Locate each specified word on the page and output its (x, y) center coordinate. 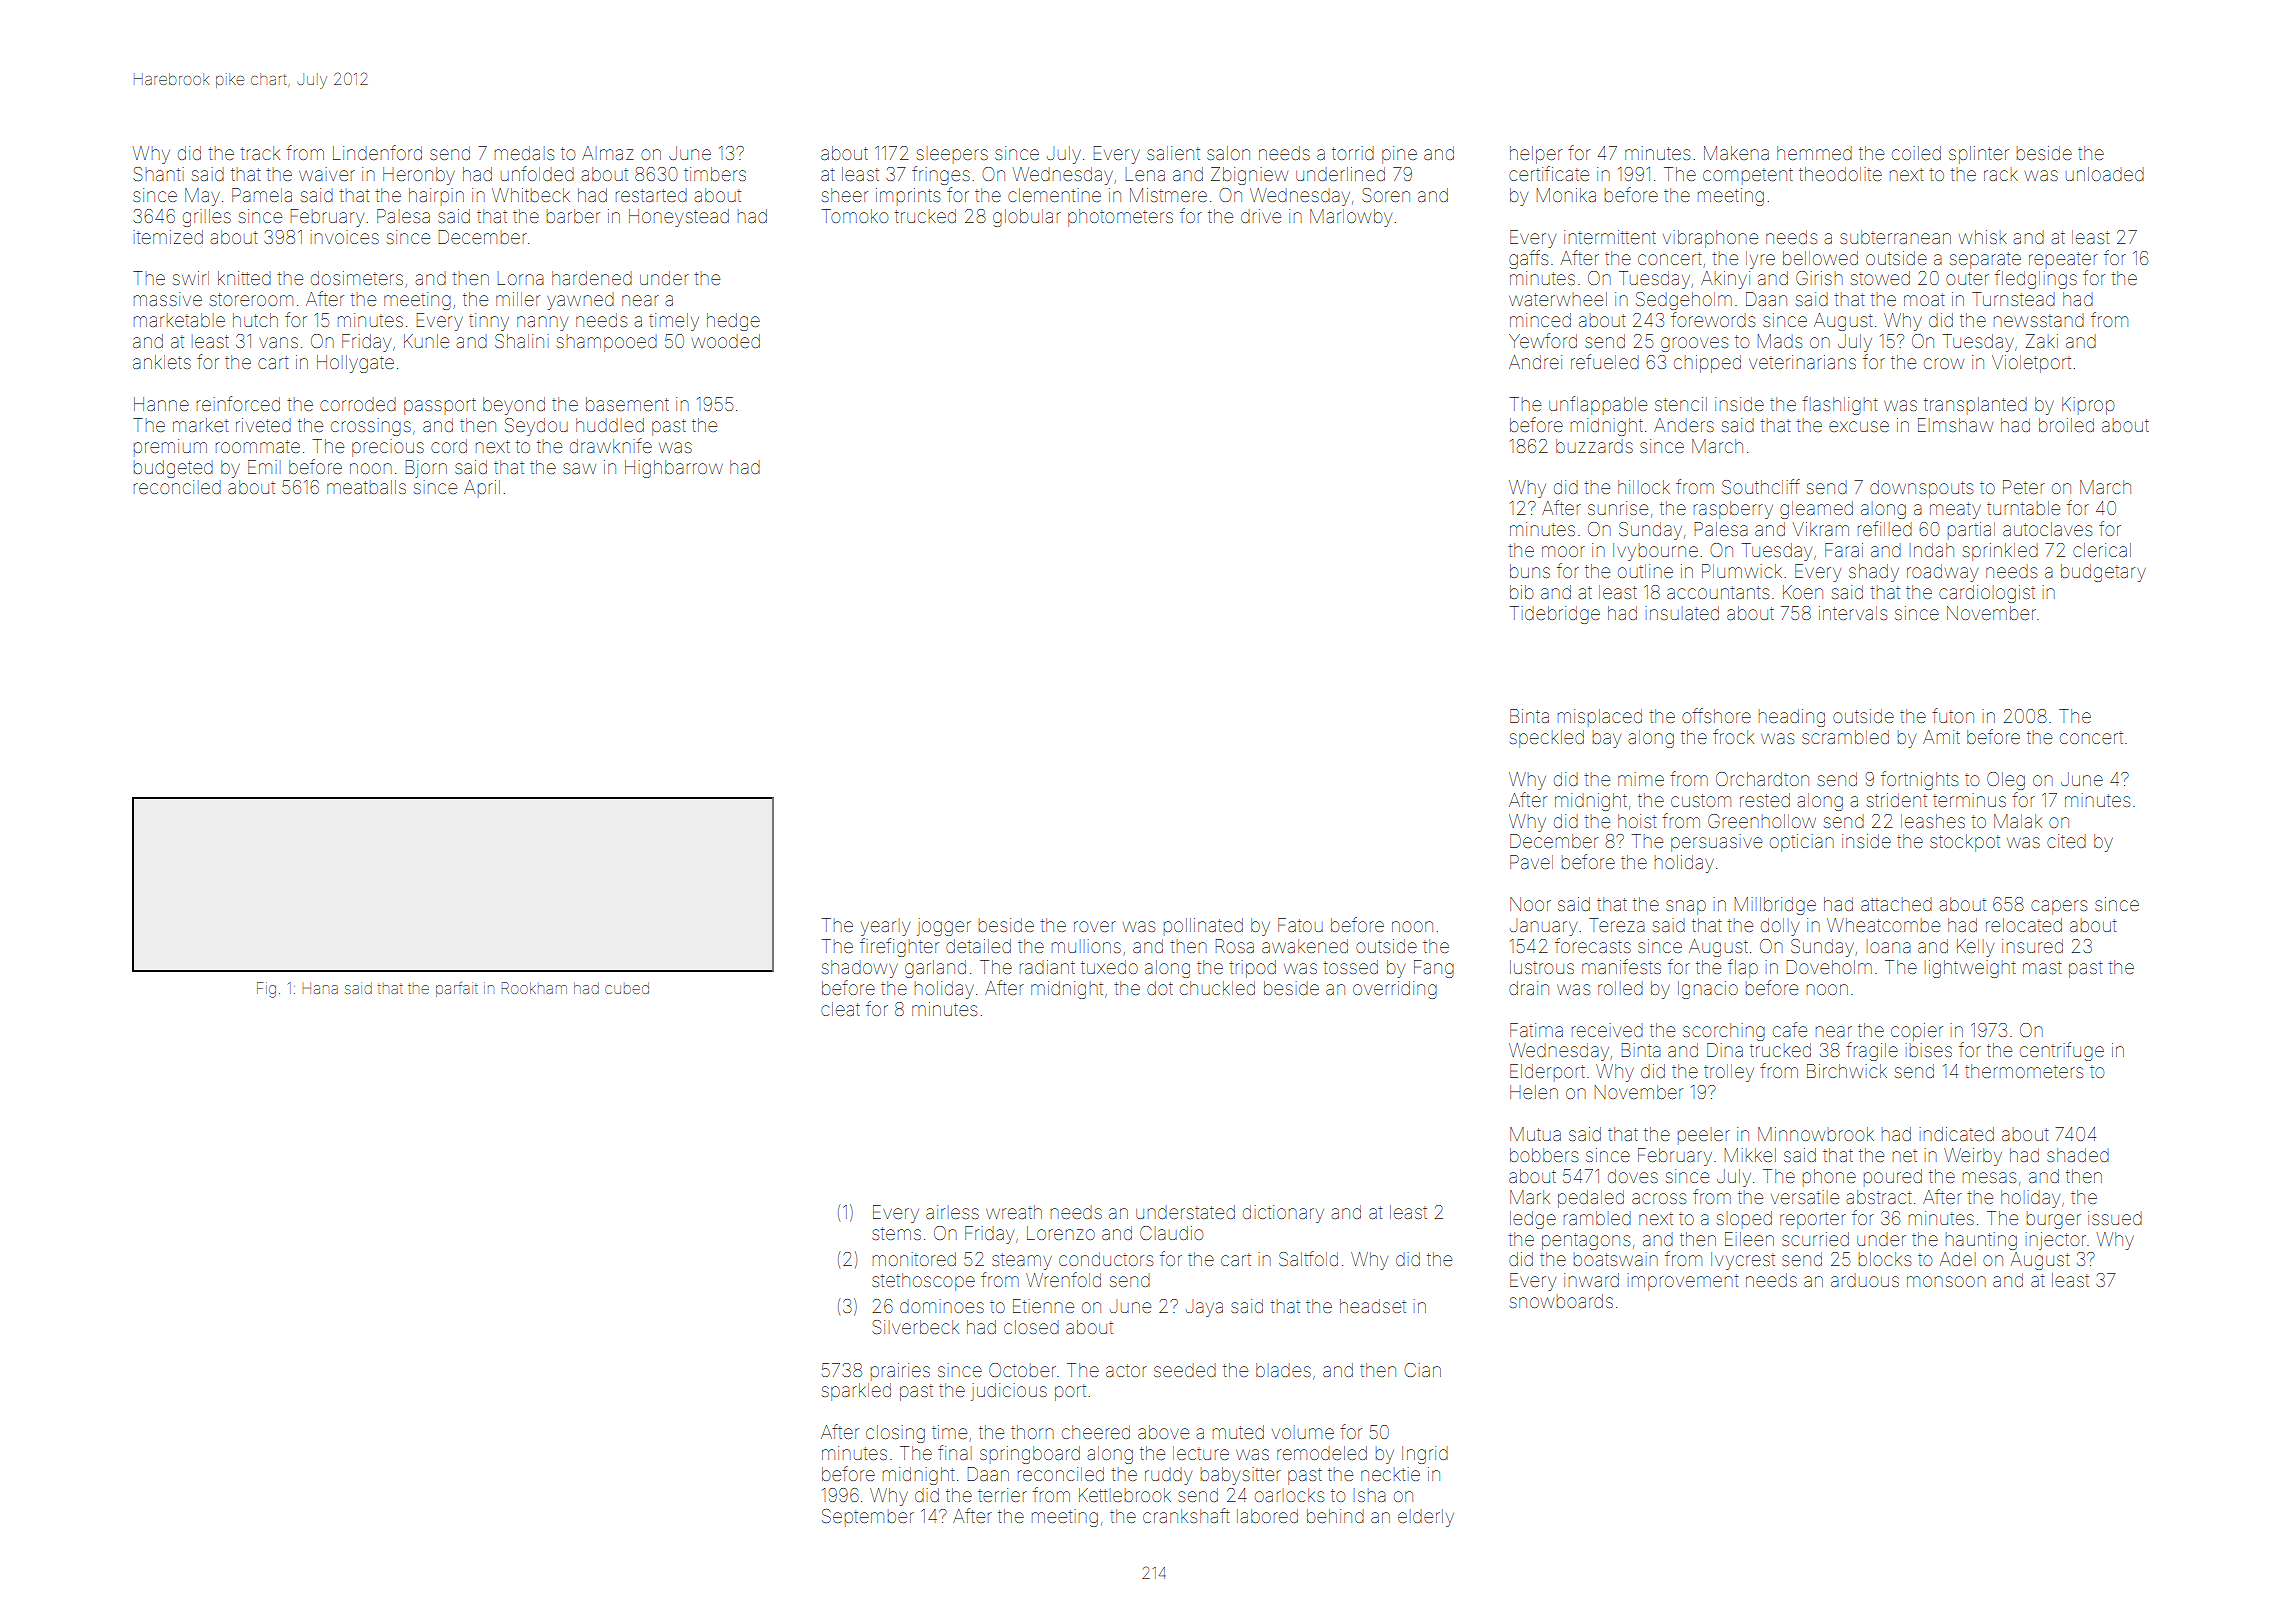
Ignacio (1708, 990)
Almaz (608, 153)
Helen (1534, 1092)
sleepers (952, 155)
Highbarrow (674, 469)
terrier (1002, 1495)
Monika (1566, 195)
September (868, 1517)
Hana (320, 988)
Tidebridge (1555, 615)
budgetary (2103, 573)
